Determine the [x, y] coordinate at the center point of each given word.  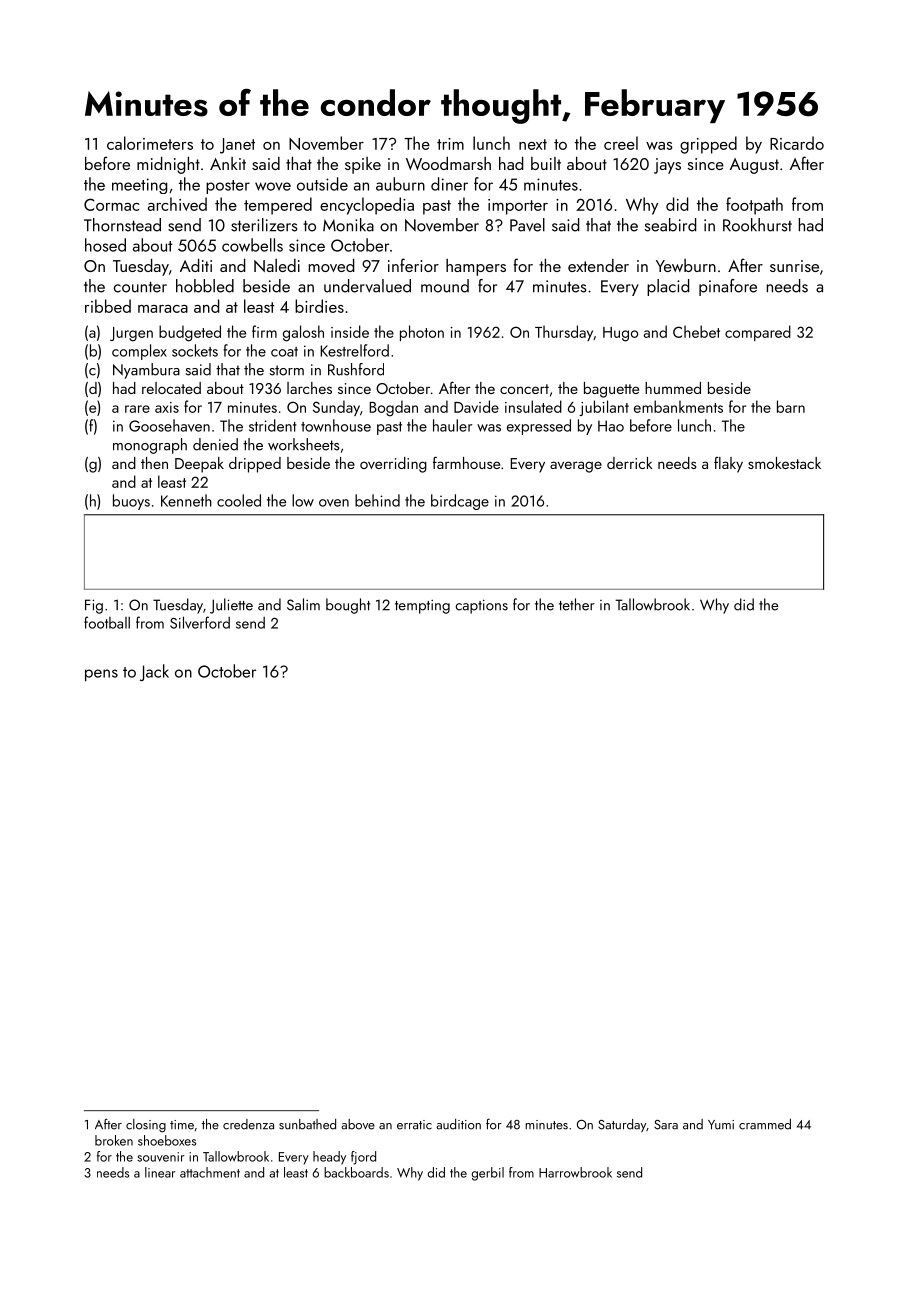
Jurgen [131, 334]
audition [458, 1124]
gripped [708, 145]
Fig [94, 606]
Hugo [620, 334]
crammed [765, 1124]
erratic [414, 1125]
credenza [248, 1124]
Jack [154, 672]
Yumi [721, 1125]
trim [450, 144]
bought [348, 606]
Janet [237, 146]
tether [577, 604]
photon [422, 333]
